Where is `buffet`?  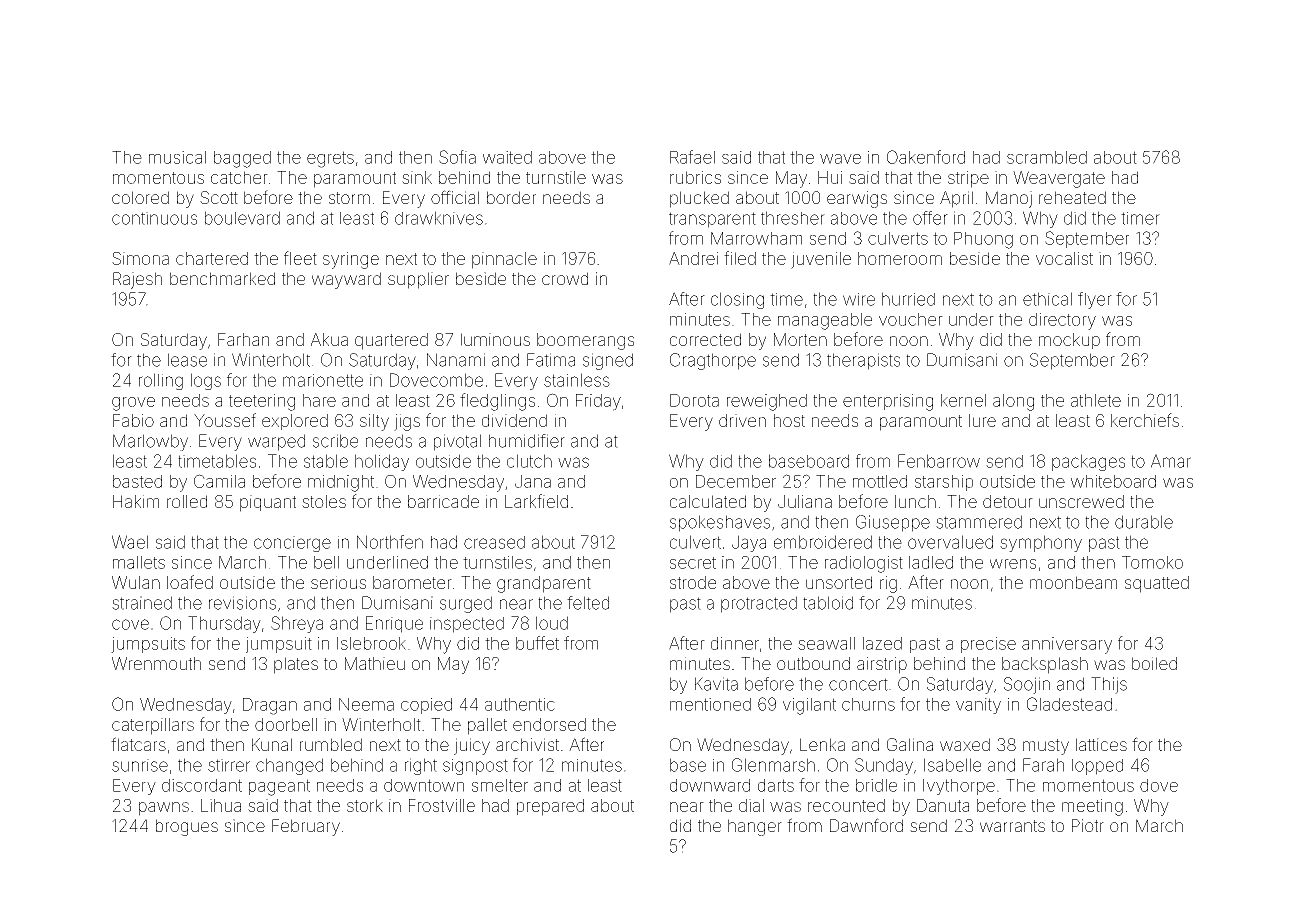
buffet is located at coordinates (537, 643).
